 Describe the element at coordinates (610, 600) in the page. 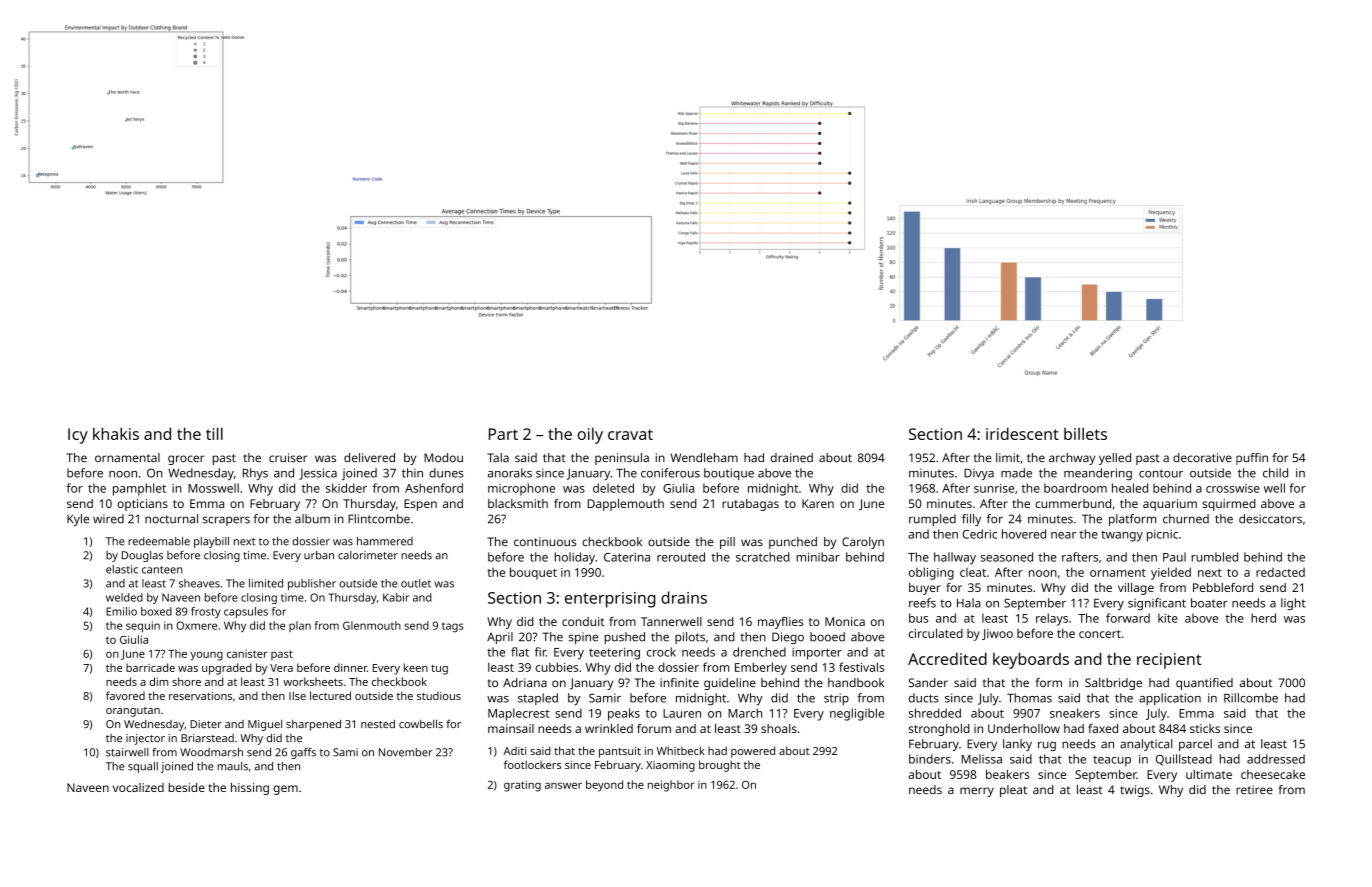

I see `enterprising` at that location.
